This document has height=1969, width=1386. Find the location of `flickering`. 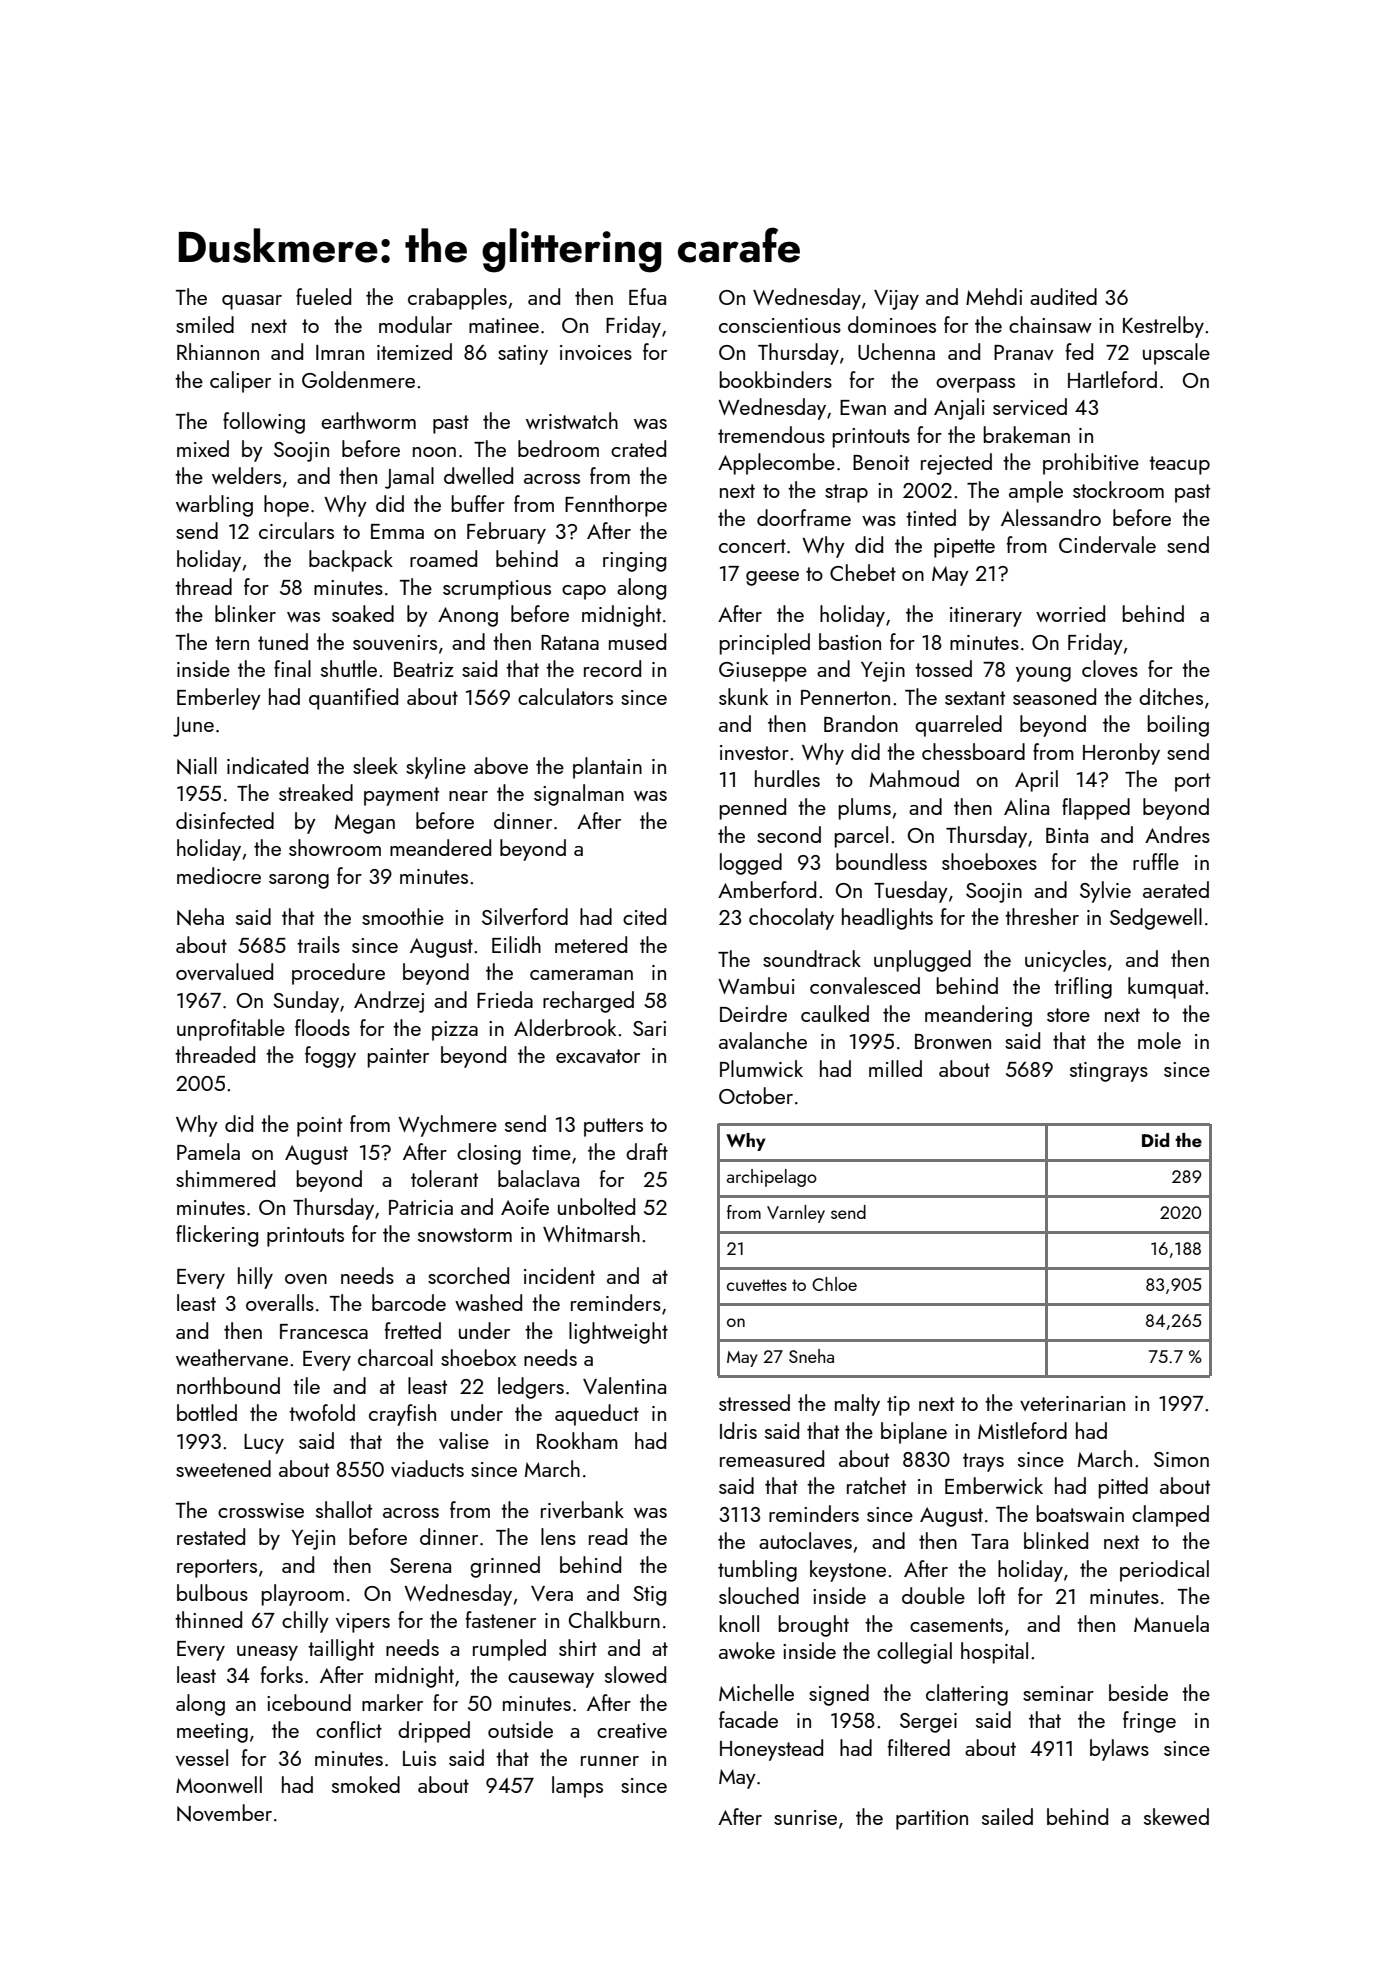

flickering is located at coordinates (217, 1236).
